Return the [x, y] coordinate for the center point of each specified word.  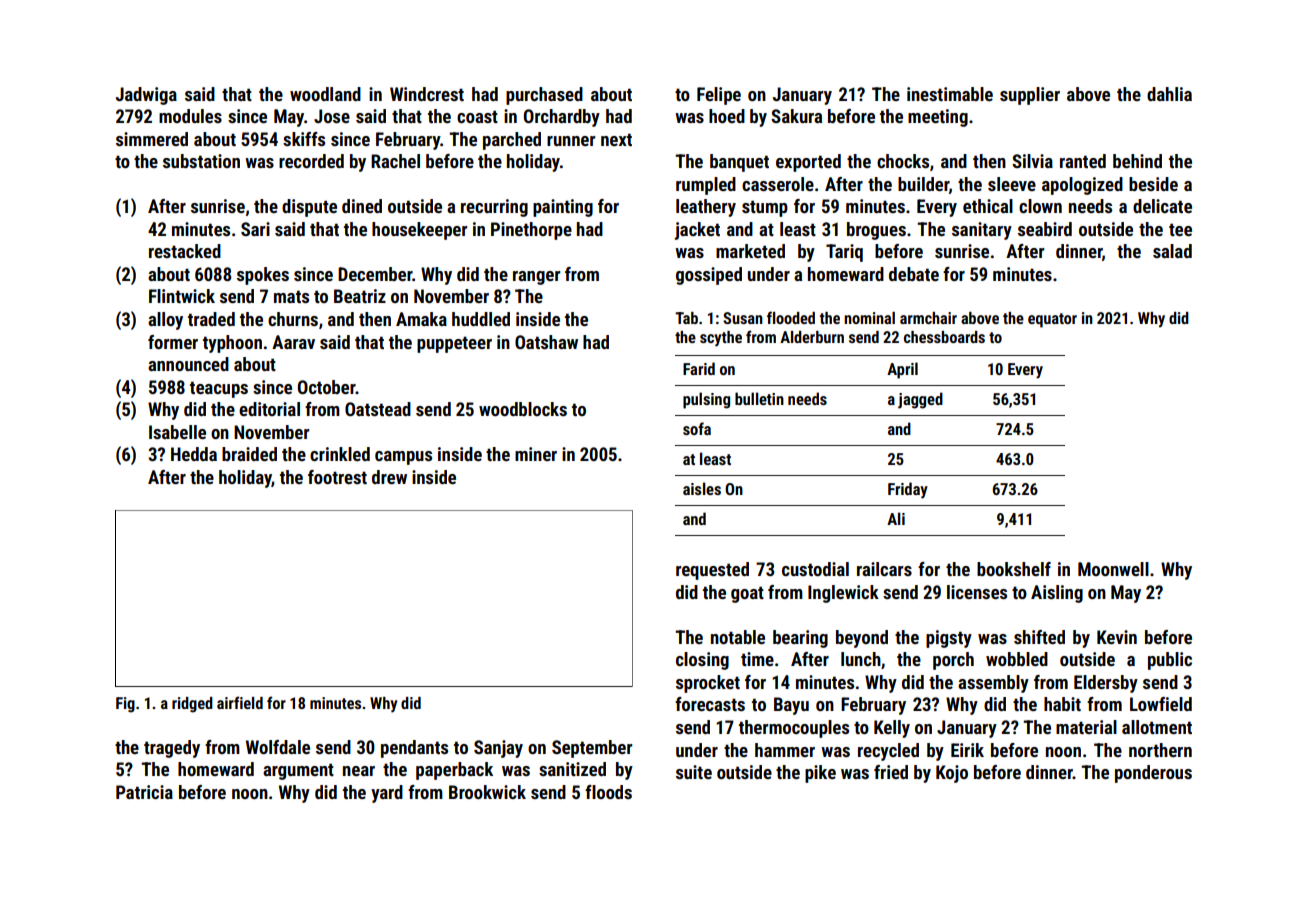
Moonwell [1113, 569]
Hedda [194, 454]
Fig [125, 705]
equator [1052, 320]
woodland [325, 94]
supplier [1030, 96]
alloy [165, 321]
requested [712, 571]
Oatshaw [546, 342]
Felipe [719, 96]
